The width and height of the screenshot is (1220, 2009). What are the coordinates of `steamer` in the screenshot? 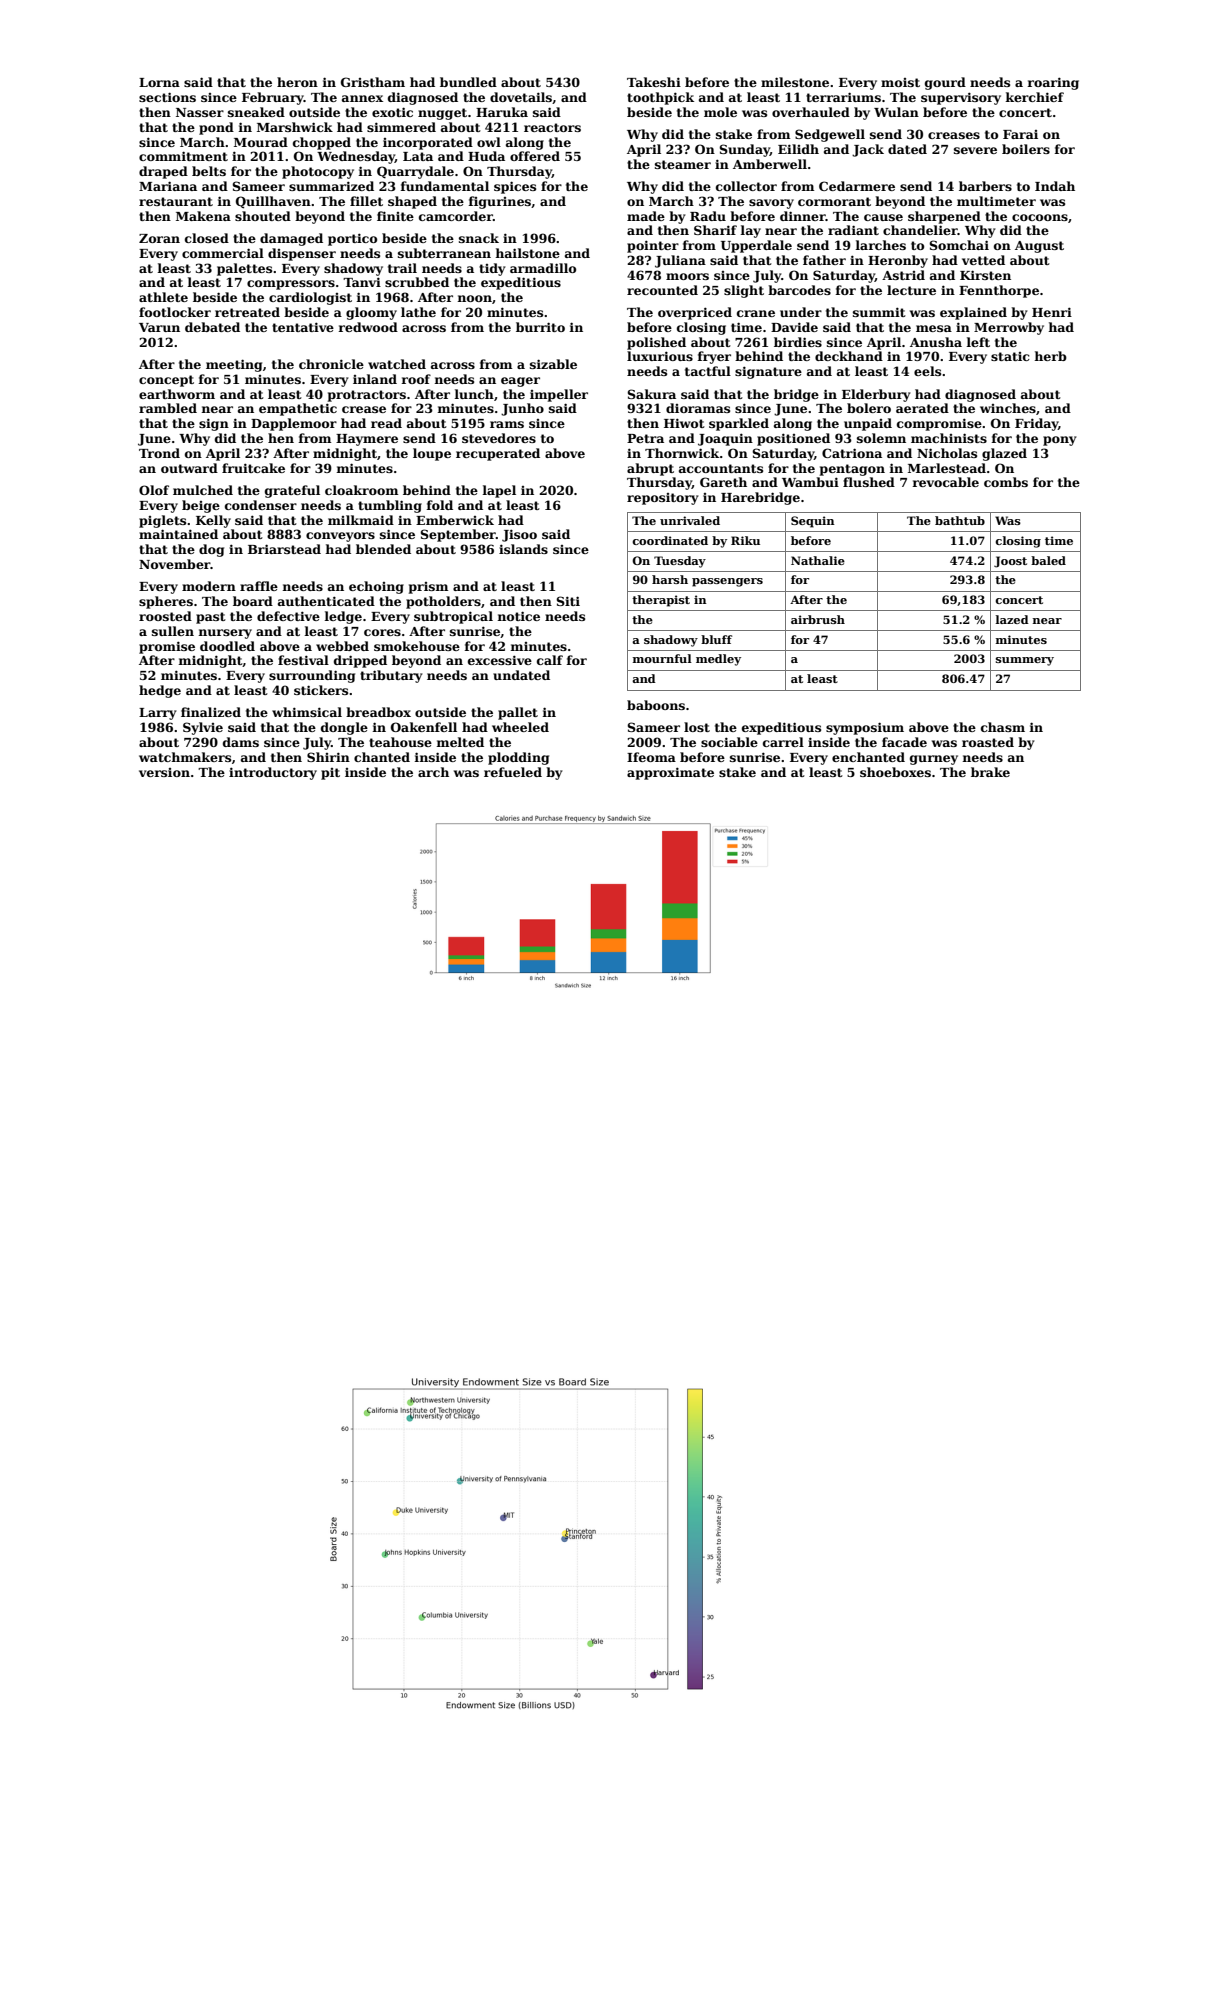 It's located at (683, 164).
